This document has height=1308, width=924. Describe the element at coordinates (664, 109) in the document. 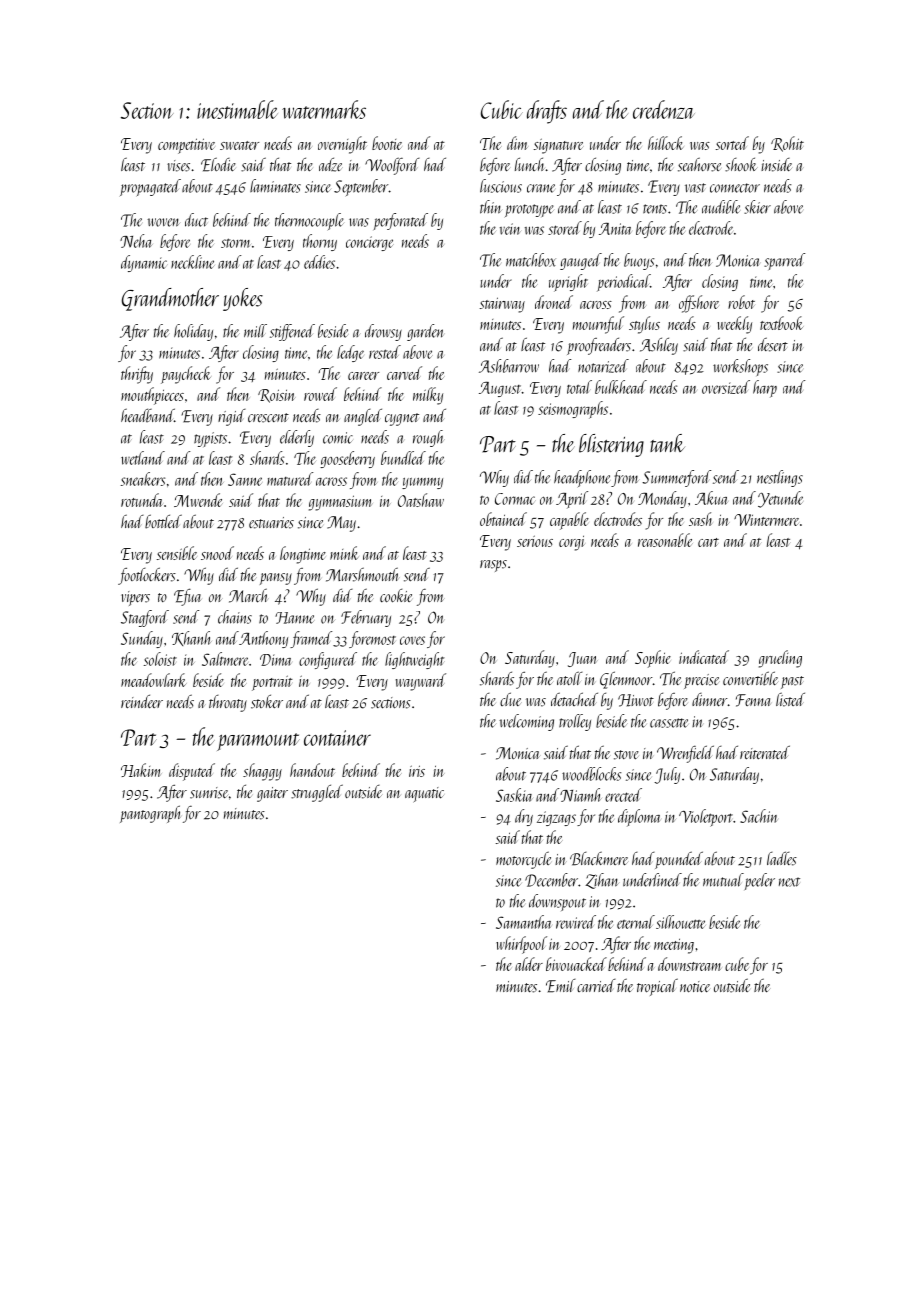

I see `credenza` at that location.
